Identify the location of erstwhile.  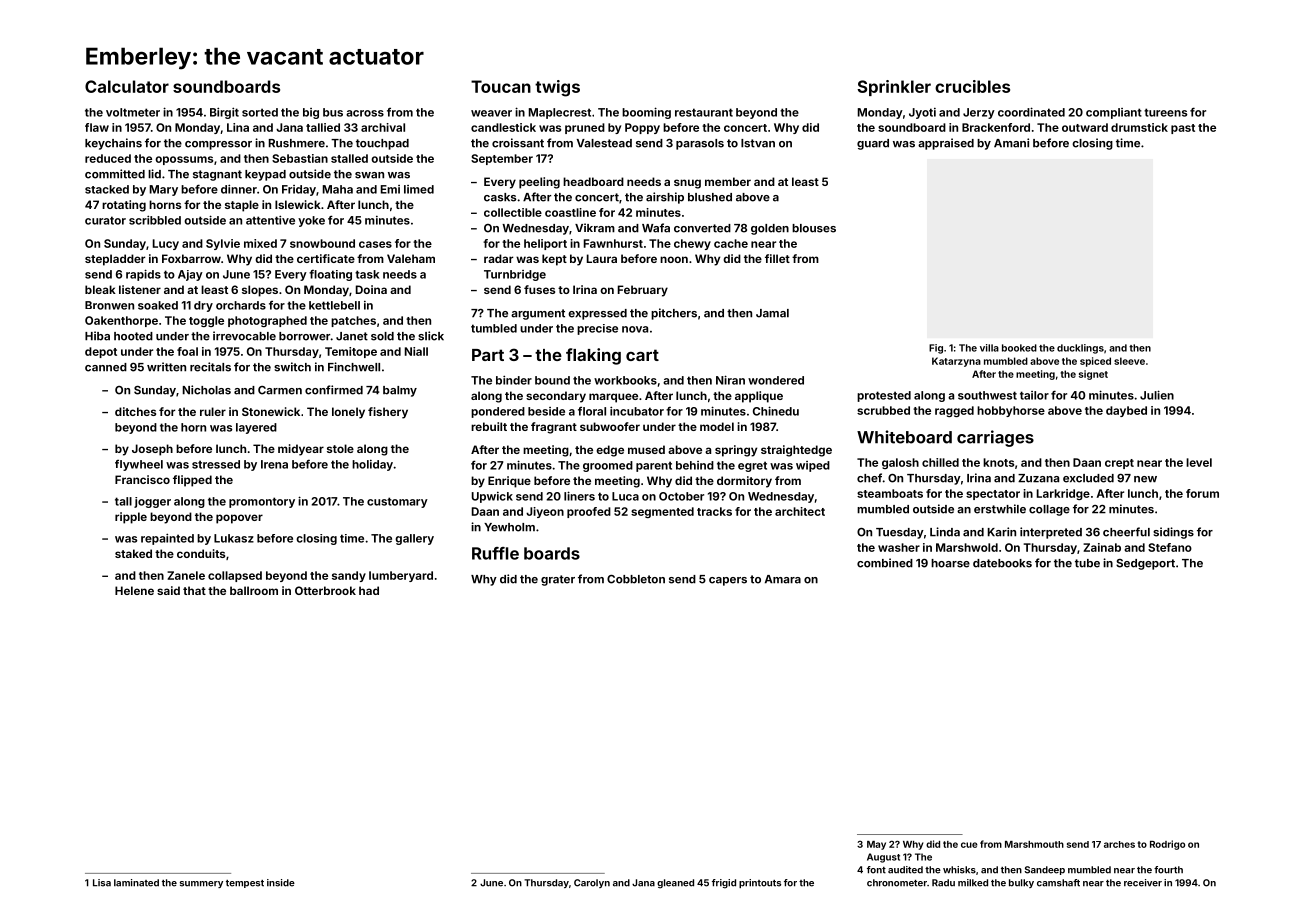
(1000, 509).
